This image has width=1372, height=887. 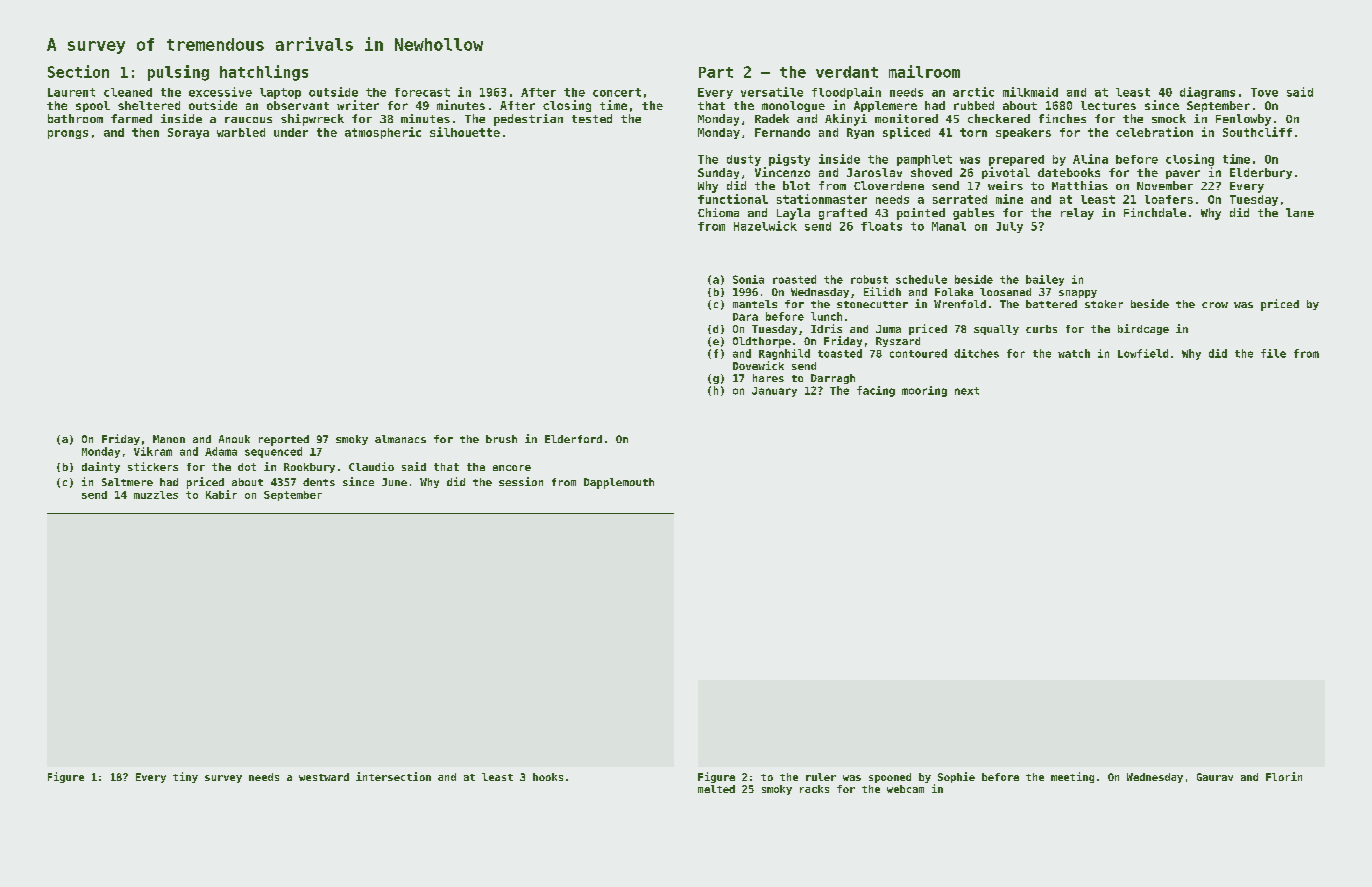 I want to click on atmospheric, so click(x=383, y=133).
